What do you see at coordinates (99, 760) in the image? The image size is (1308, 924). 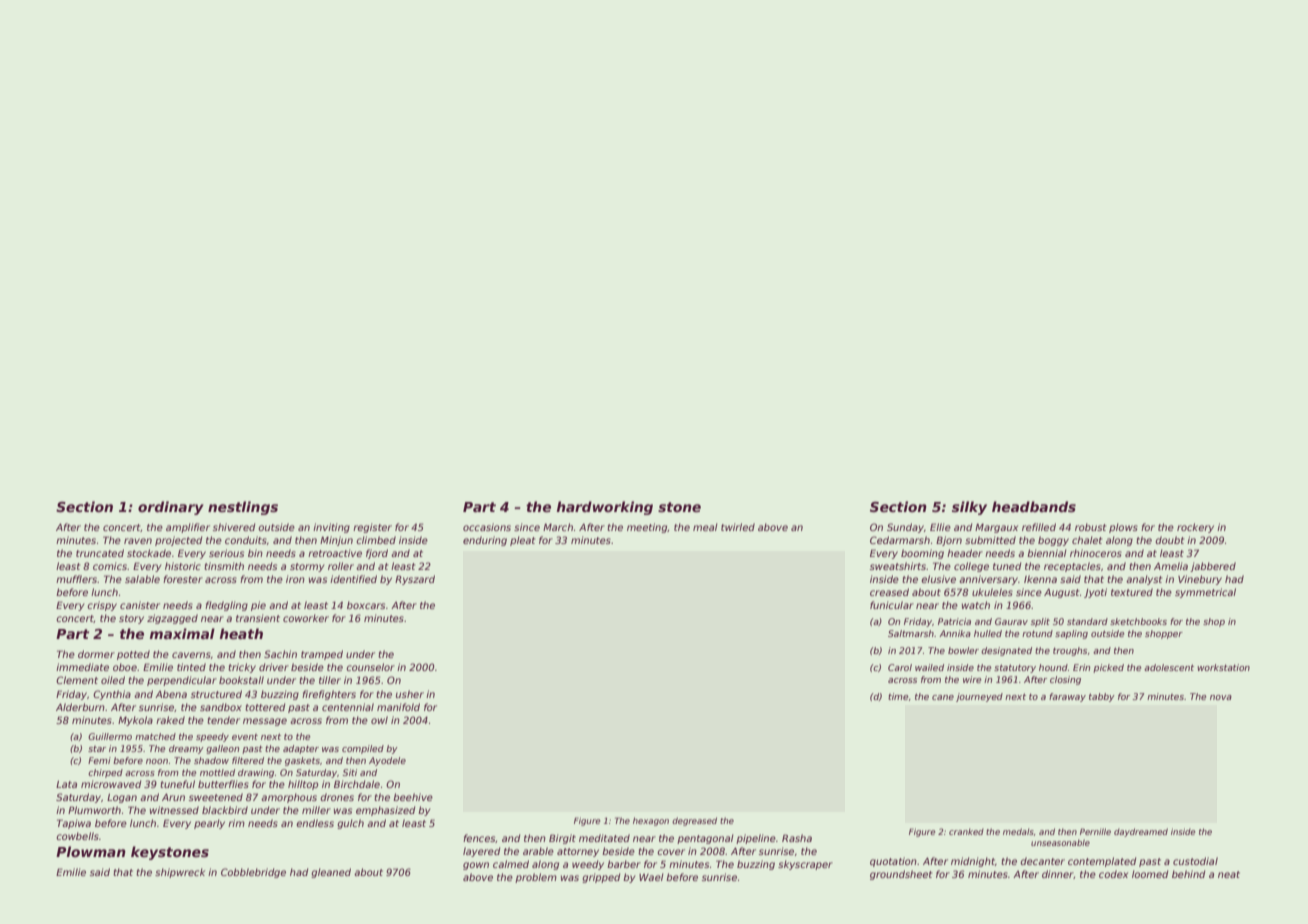 I see `Femi` at bounding box center [99, 760].
